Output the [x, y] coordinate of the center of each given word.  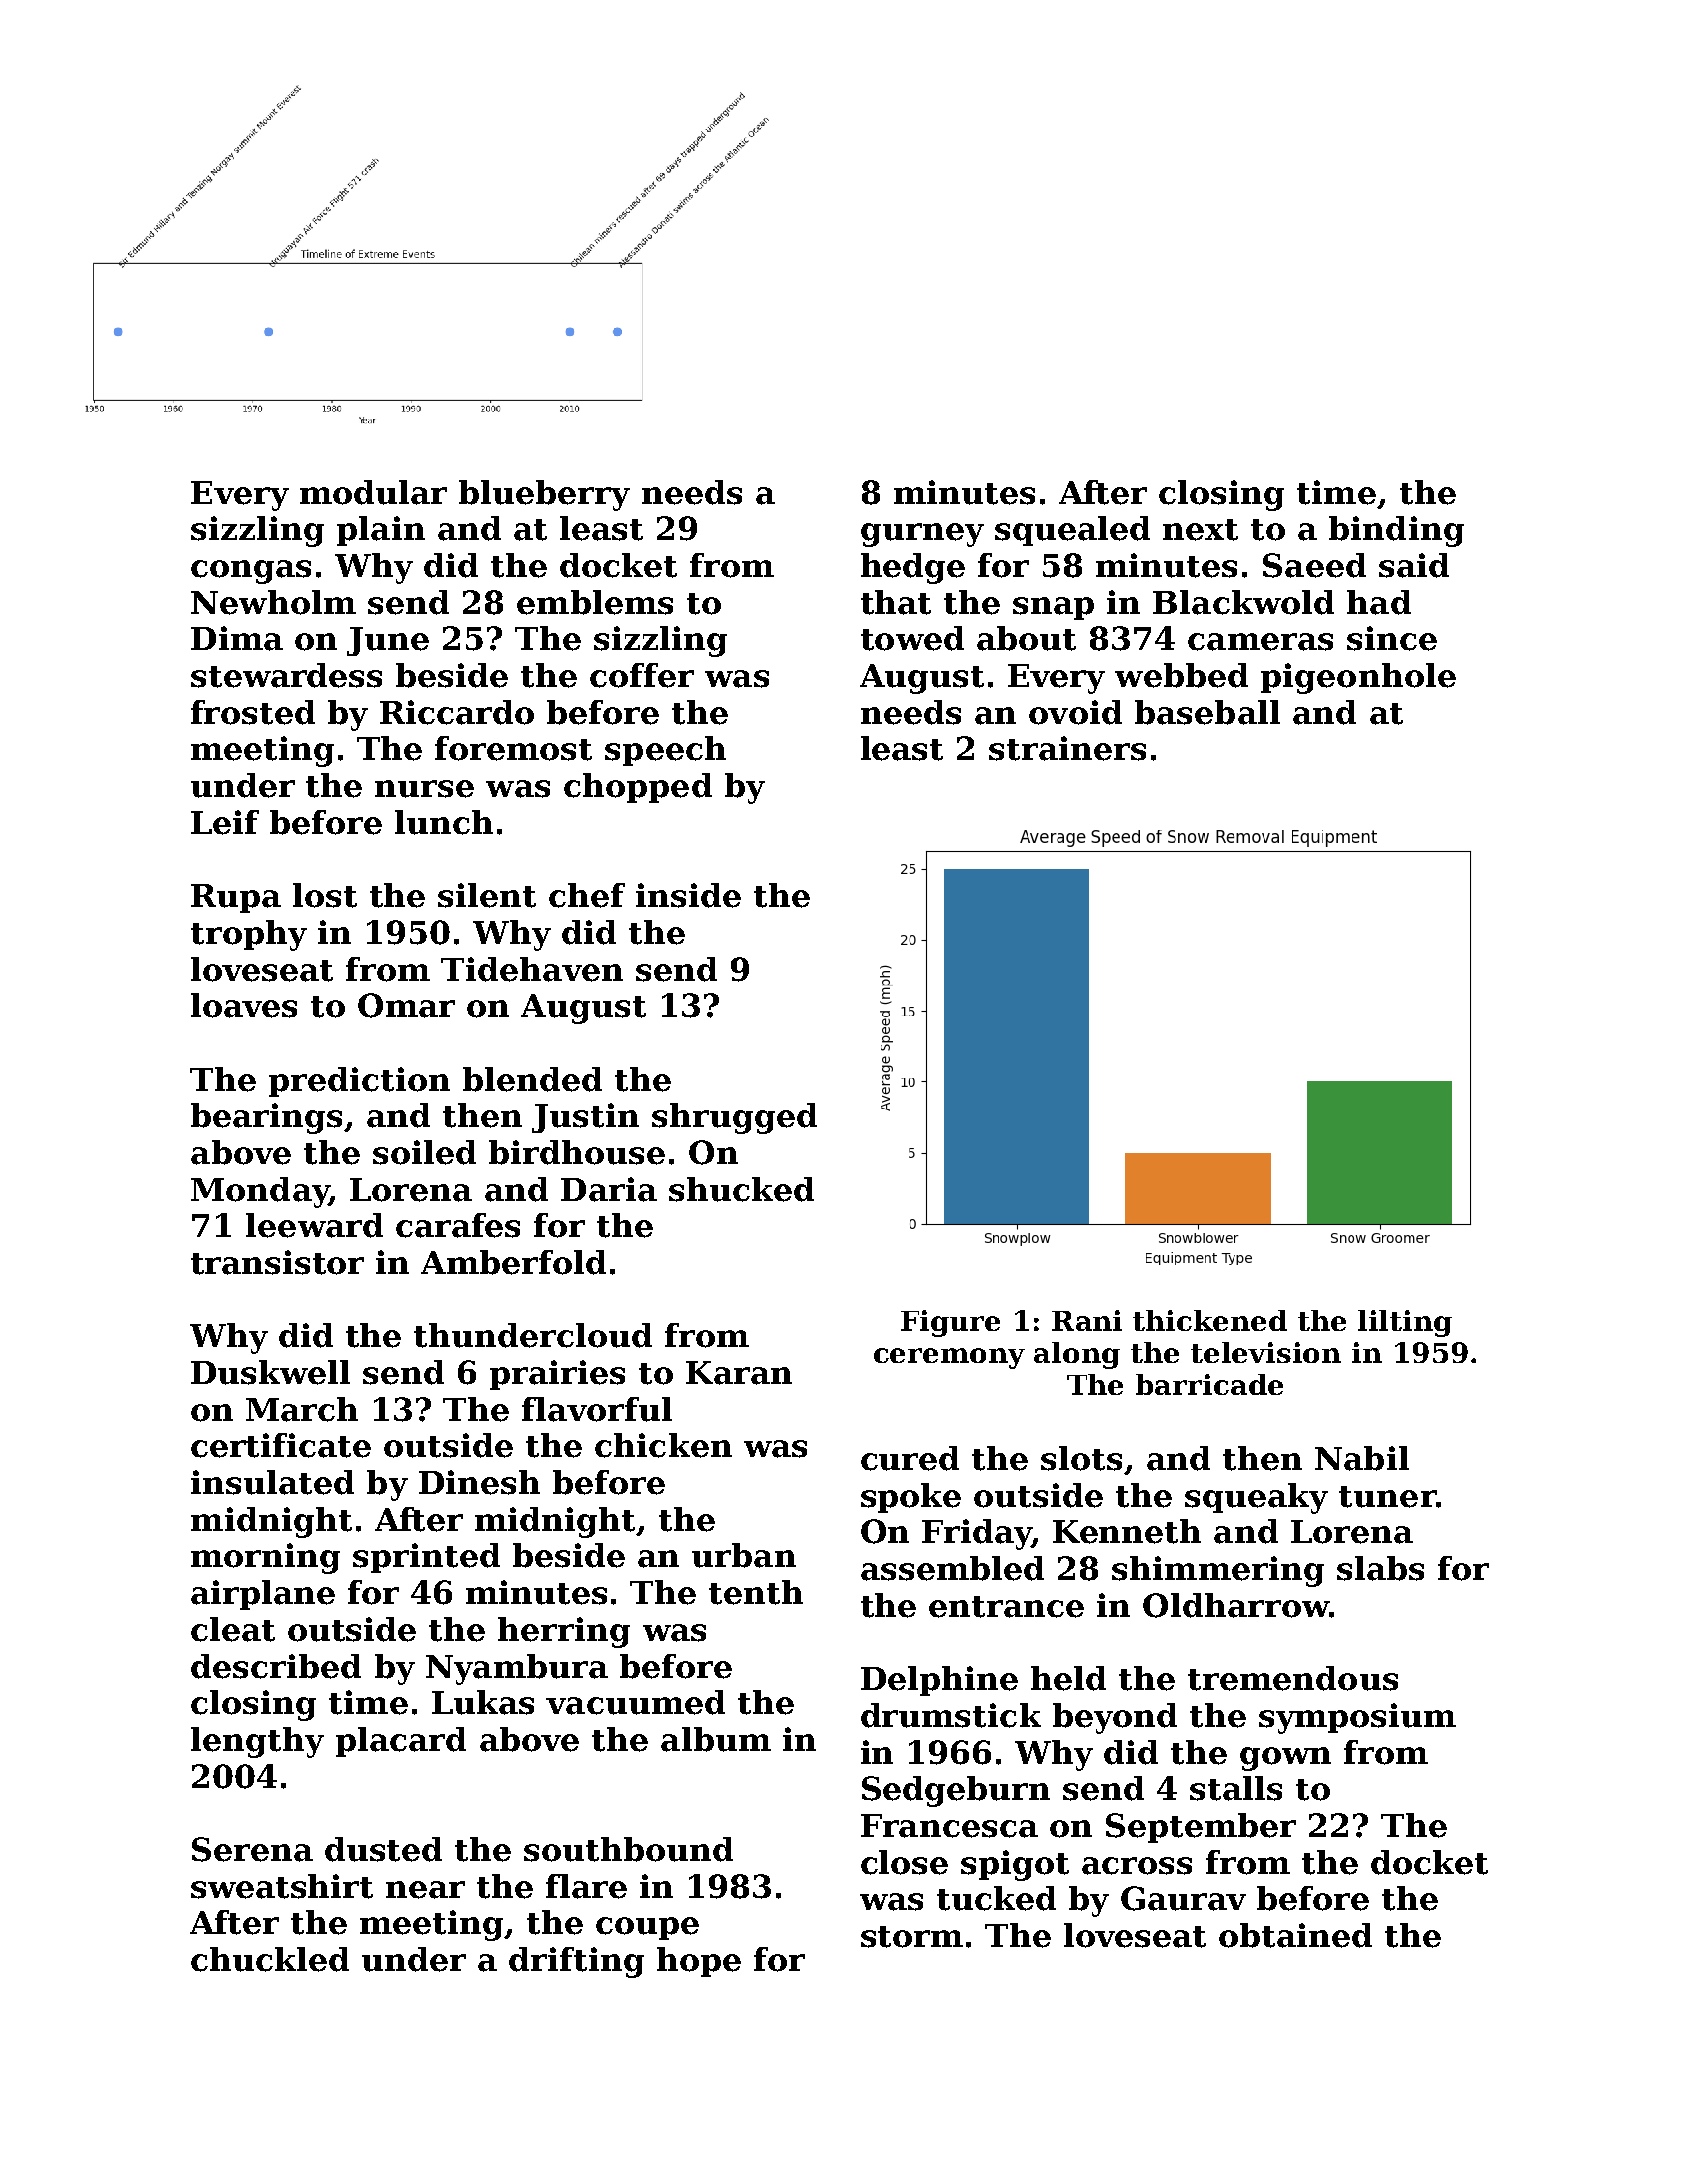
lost [325, 895]
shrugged [734, 1118]
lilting [1405, 1323]
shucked [741, 1189]
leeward [314, 1225]
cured [910, 1458]
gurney [922, 535]
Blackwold [1243, 602]
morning [265, 1558]
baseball [1207, 712]
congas [251, 572]
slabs [1380, 1568]
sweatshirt [282, 1886]
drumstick [951, 1715]
